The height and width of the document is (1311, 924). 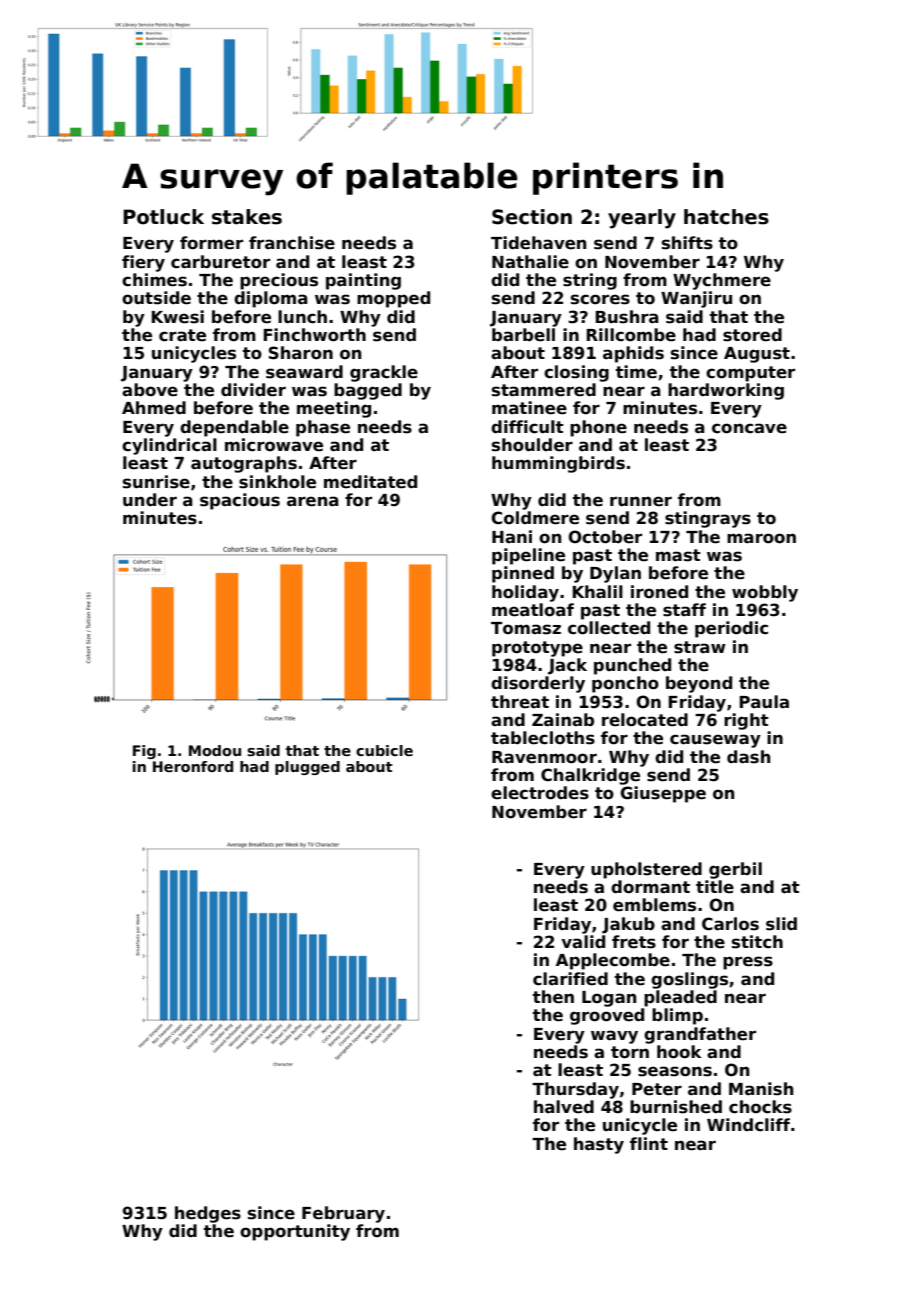 What do you see at coordinates (523, 335) in the document?
I see `barbell` at bounding box center [523, 335].
